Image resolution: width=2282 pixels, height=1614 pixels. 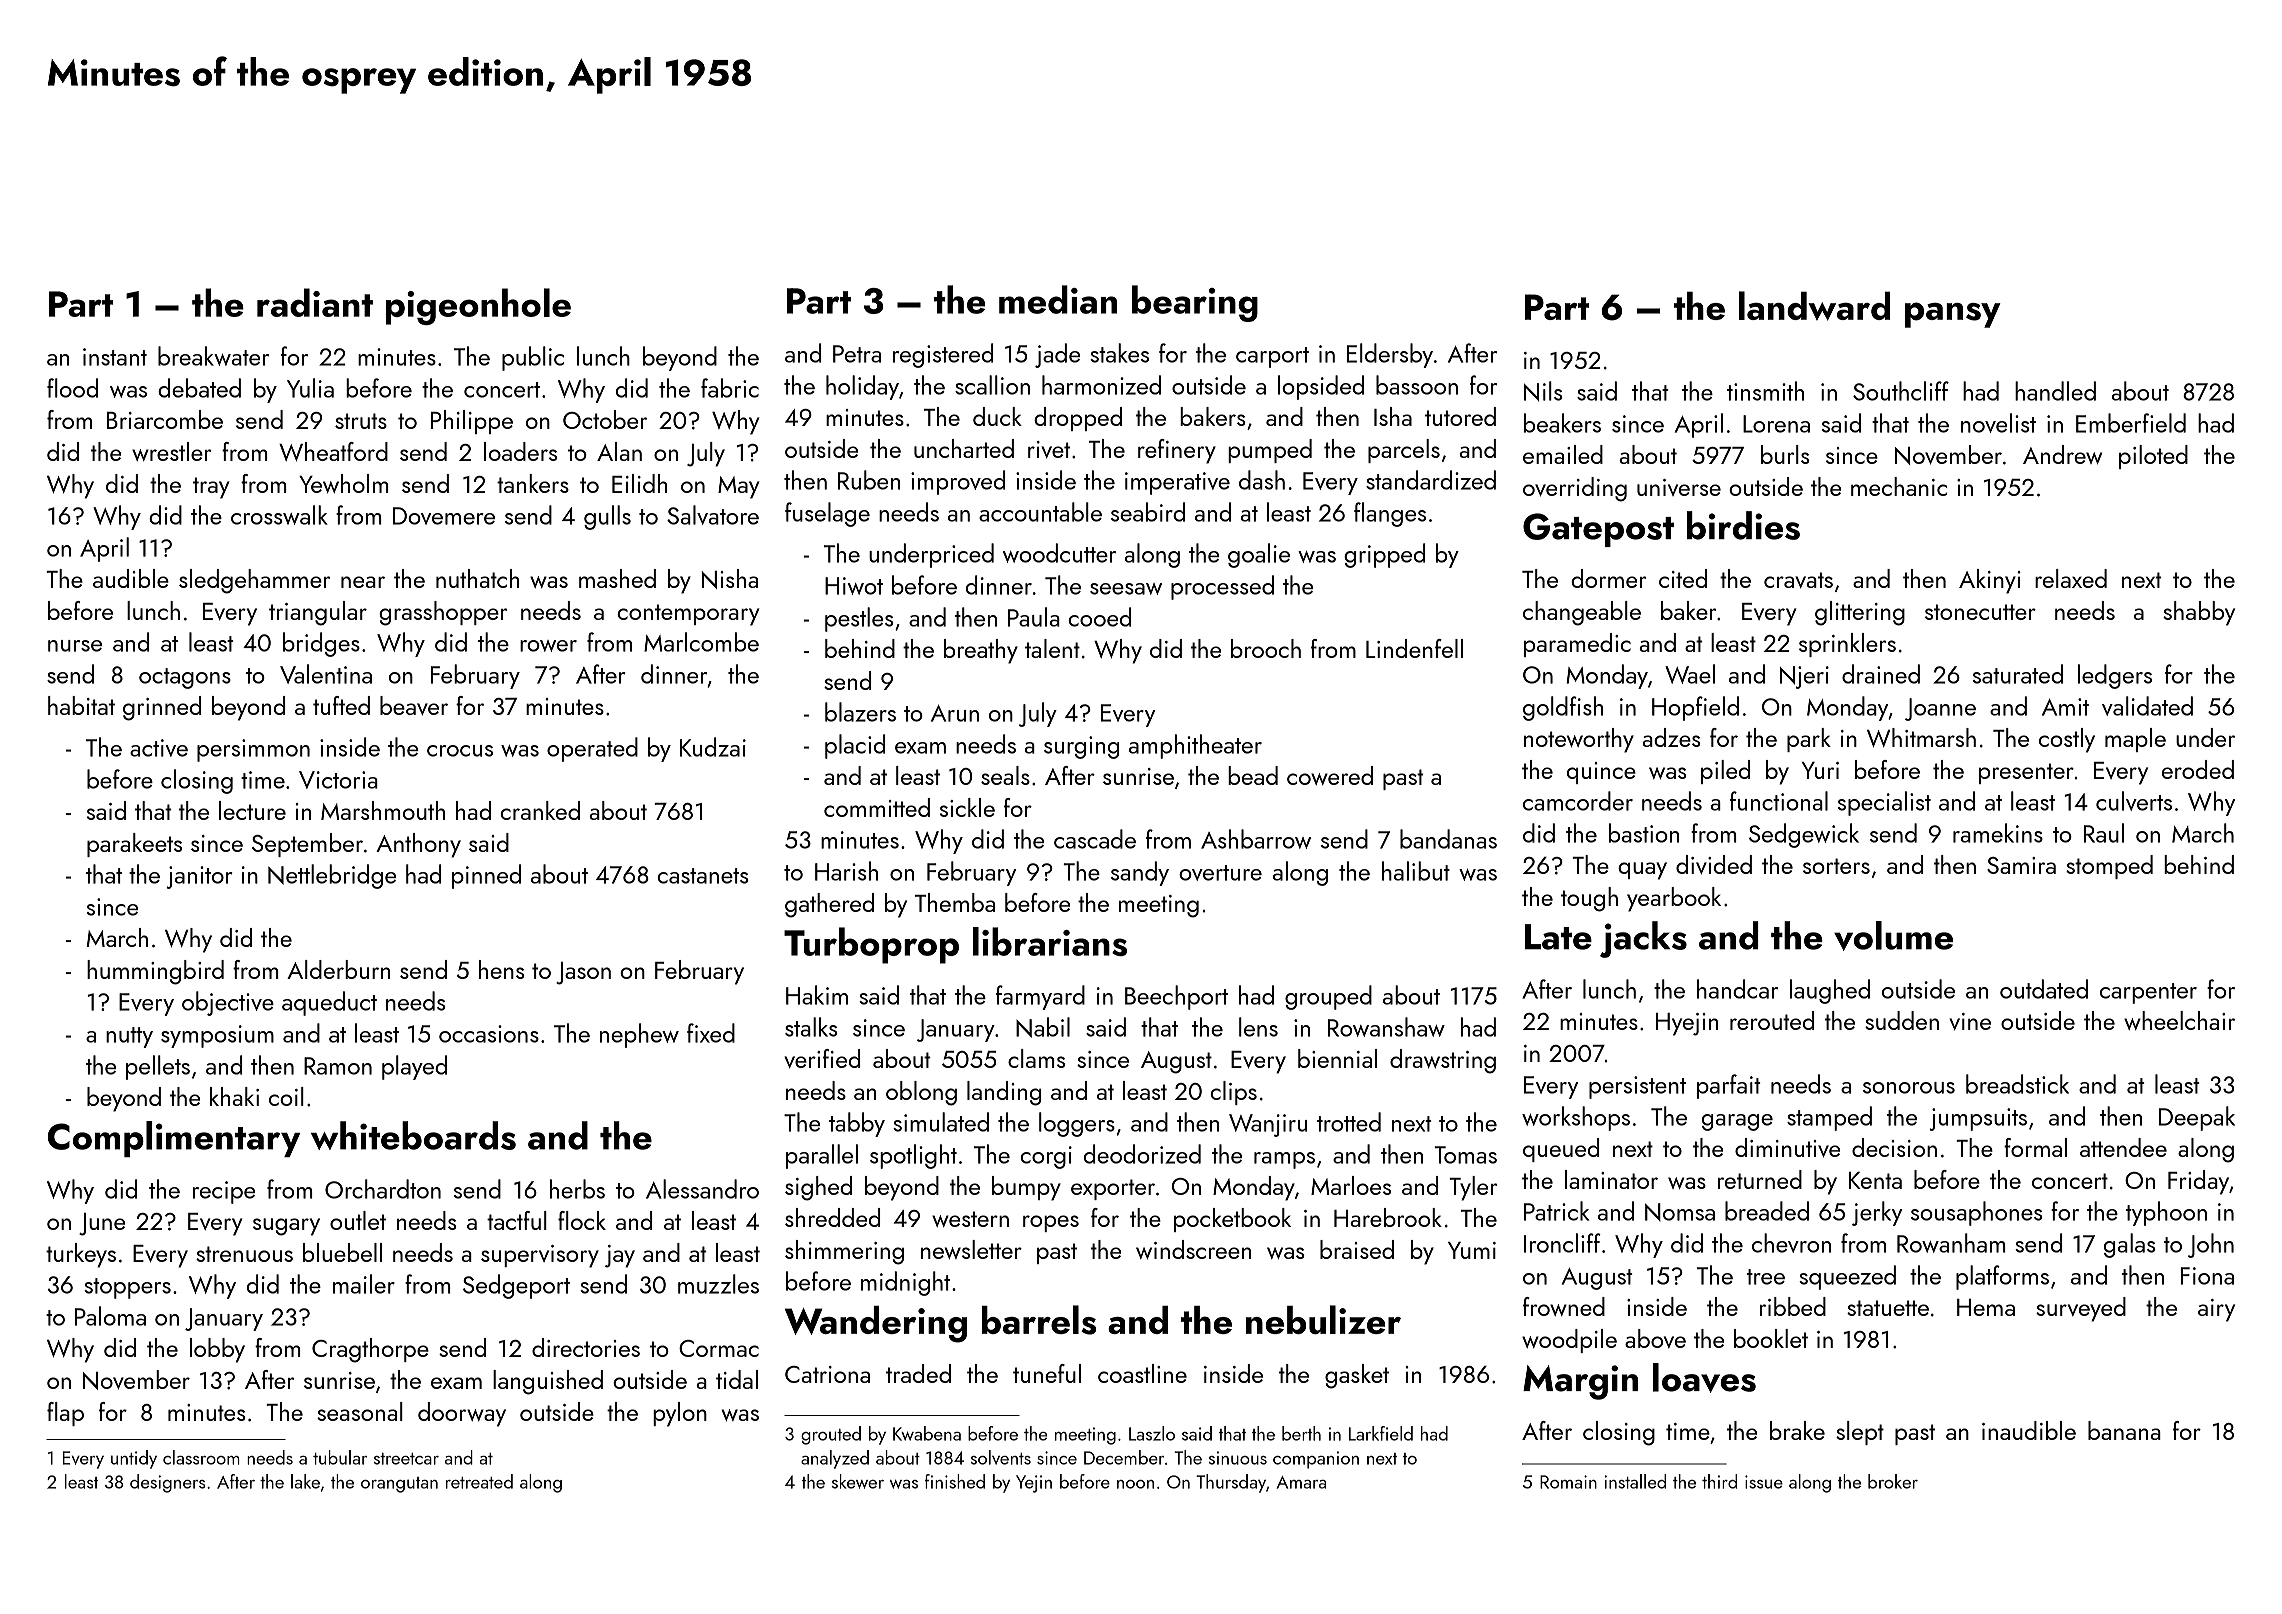 What do you see at coordinates (2148, 993) in the page?
I see `carpenter` at bounding box center [2148, 993].
